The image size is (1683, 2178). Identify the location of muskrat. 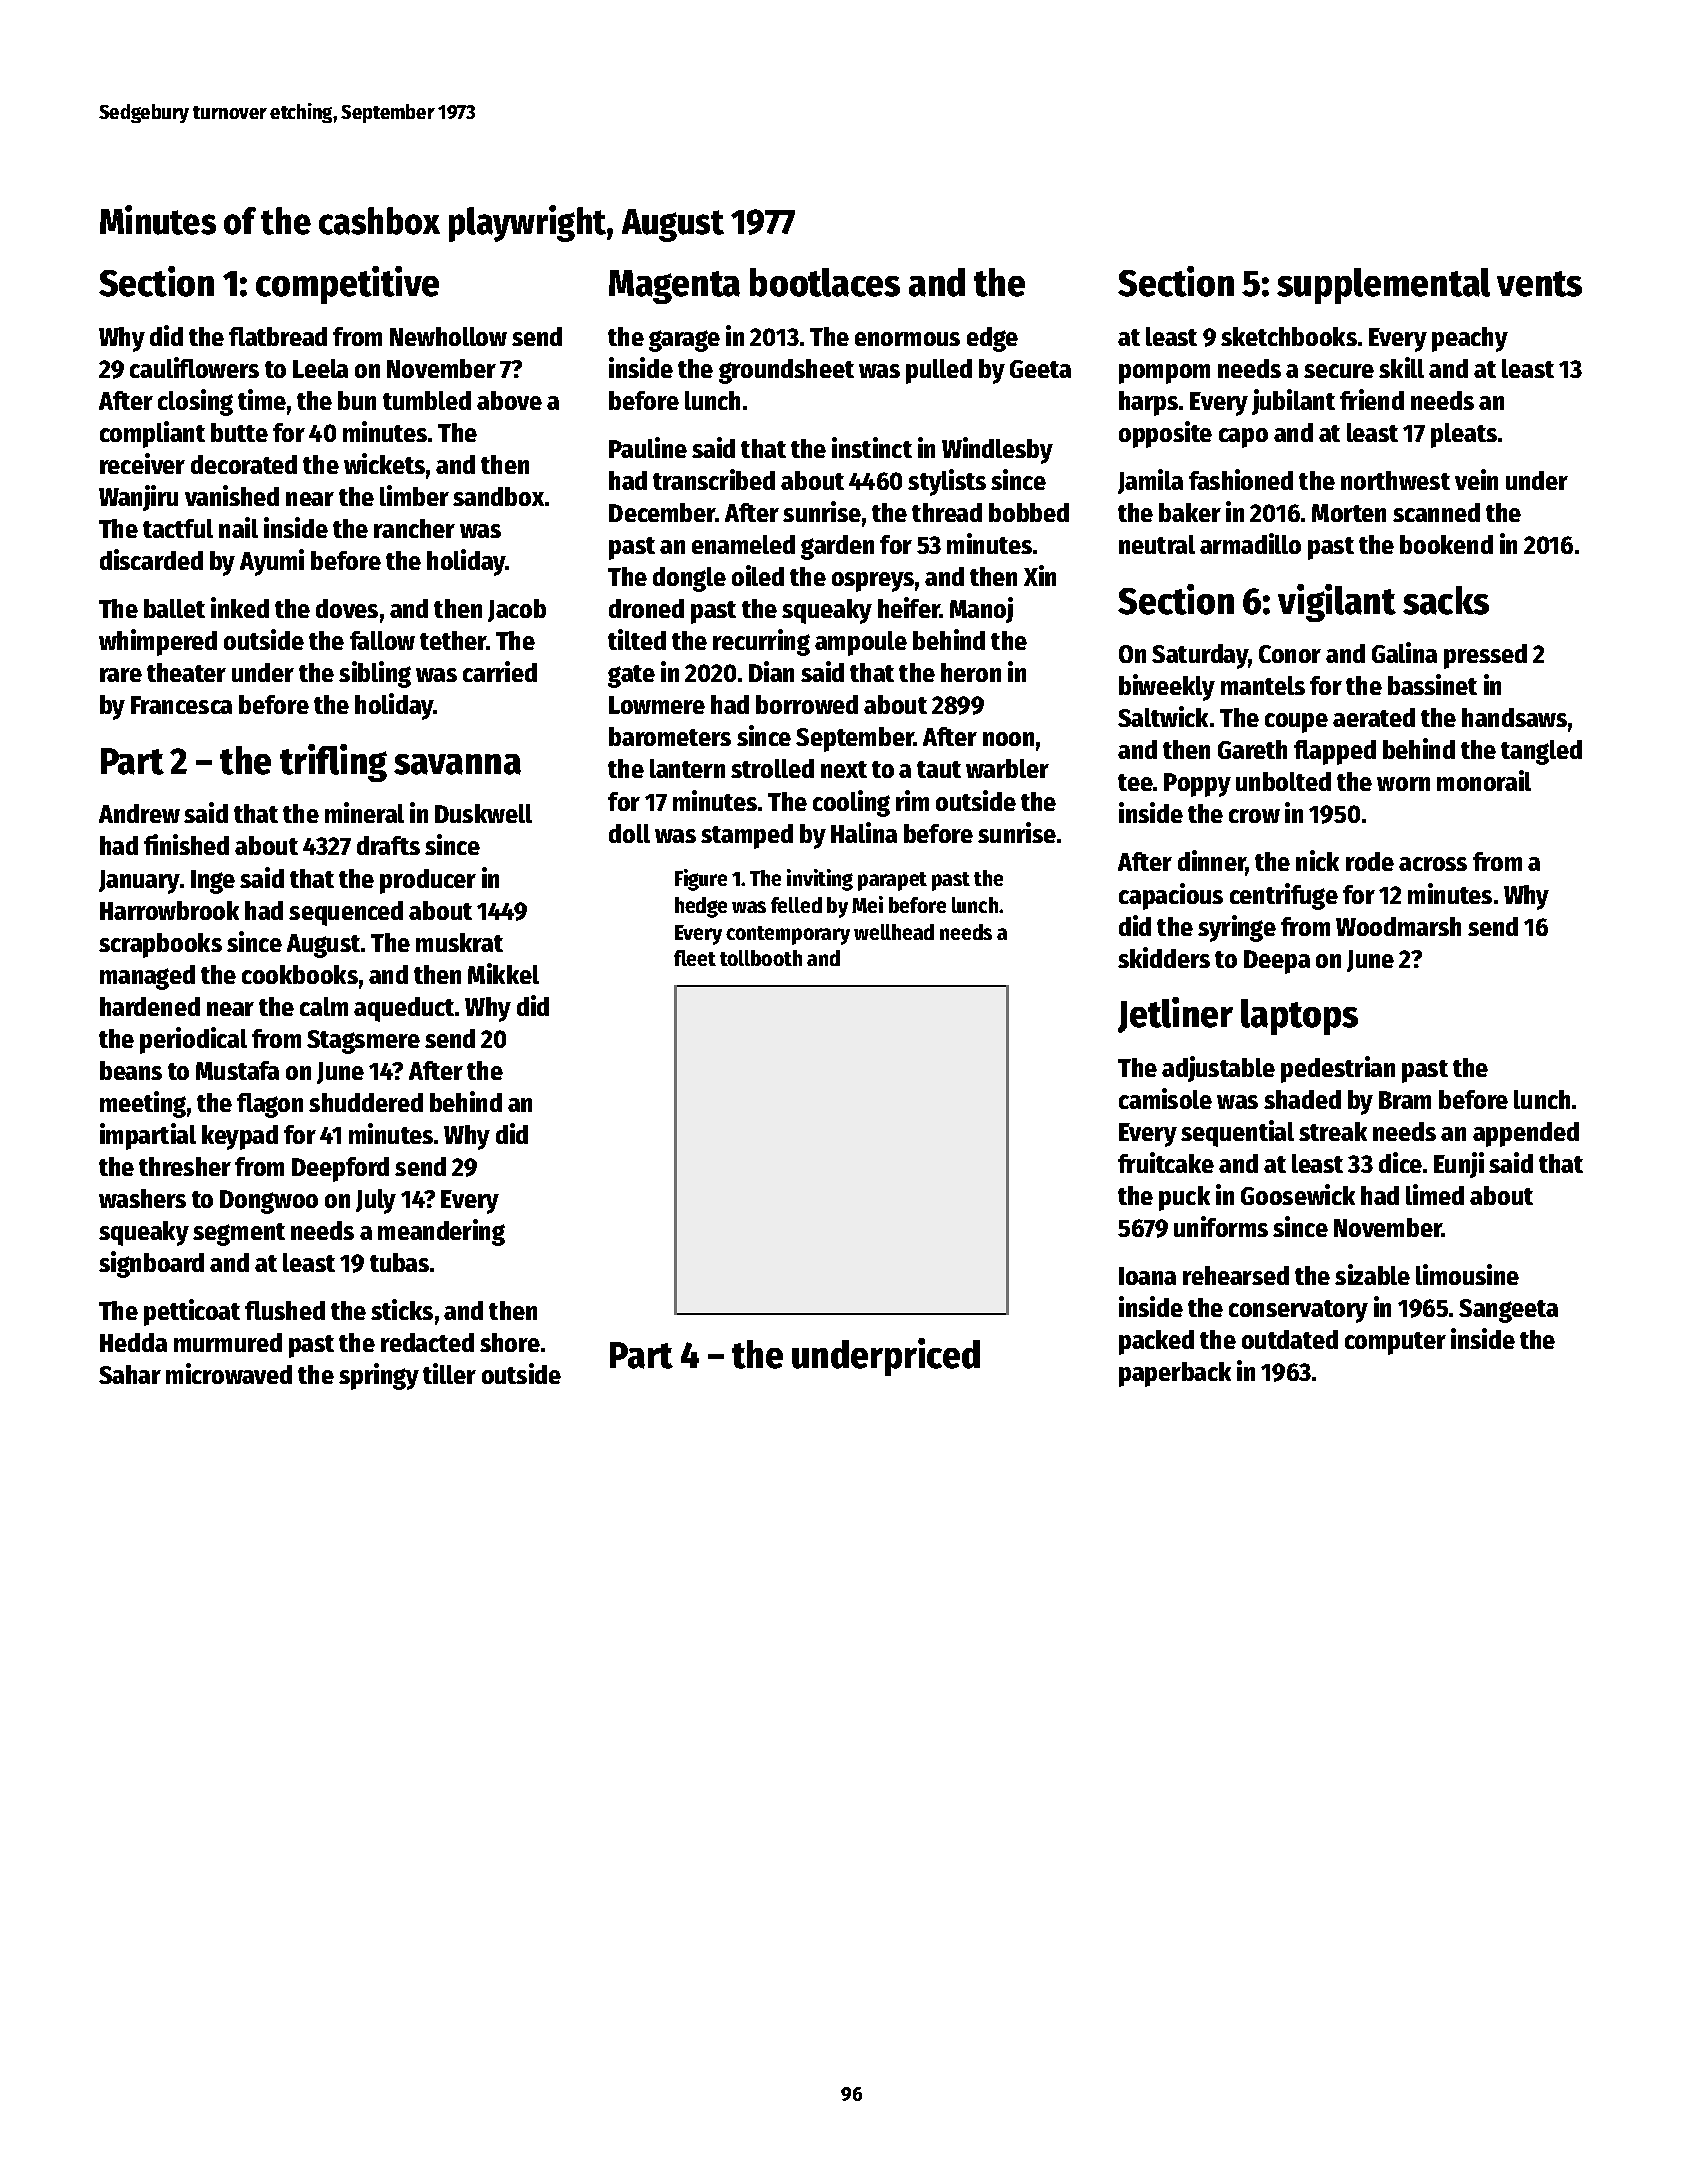
(459, 942).
